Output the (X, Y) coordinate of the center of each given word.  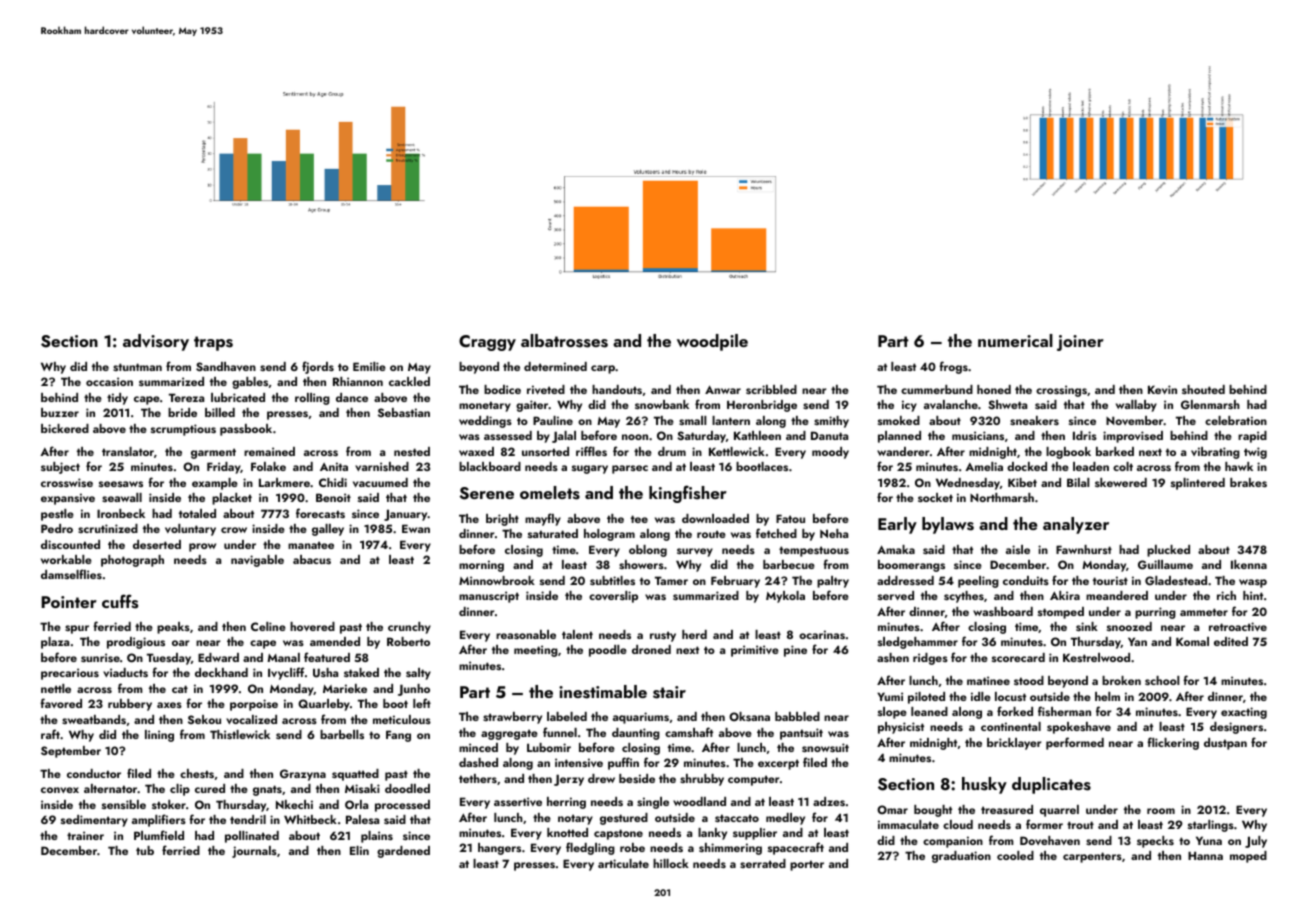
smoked (899, 420)
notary (575, 819)
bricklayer (1014, 744)
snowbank (662, 404)
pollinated (252, 837)
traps (213, 343)
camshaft (689, 732)
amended (335, 641)
